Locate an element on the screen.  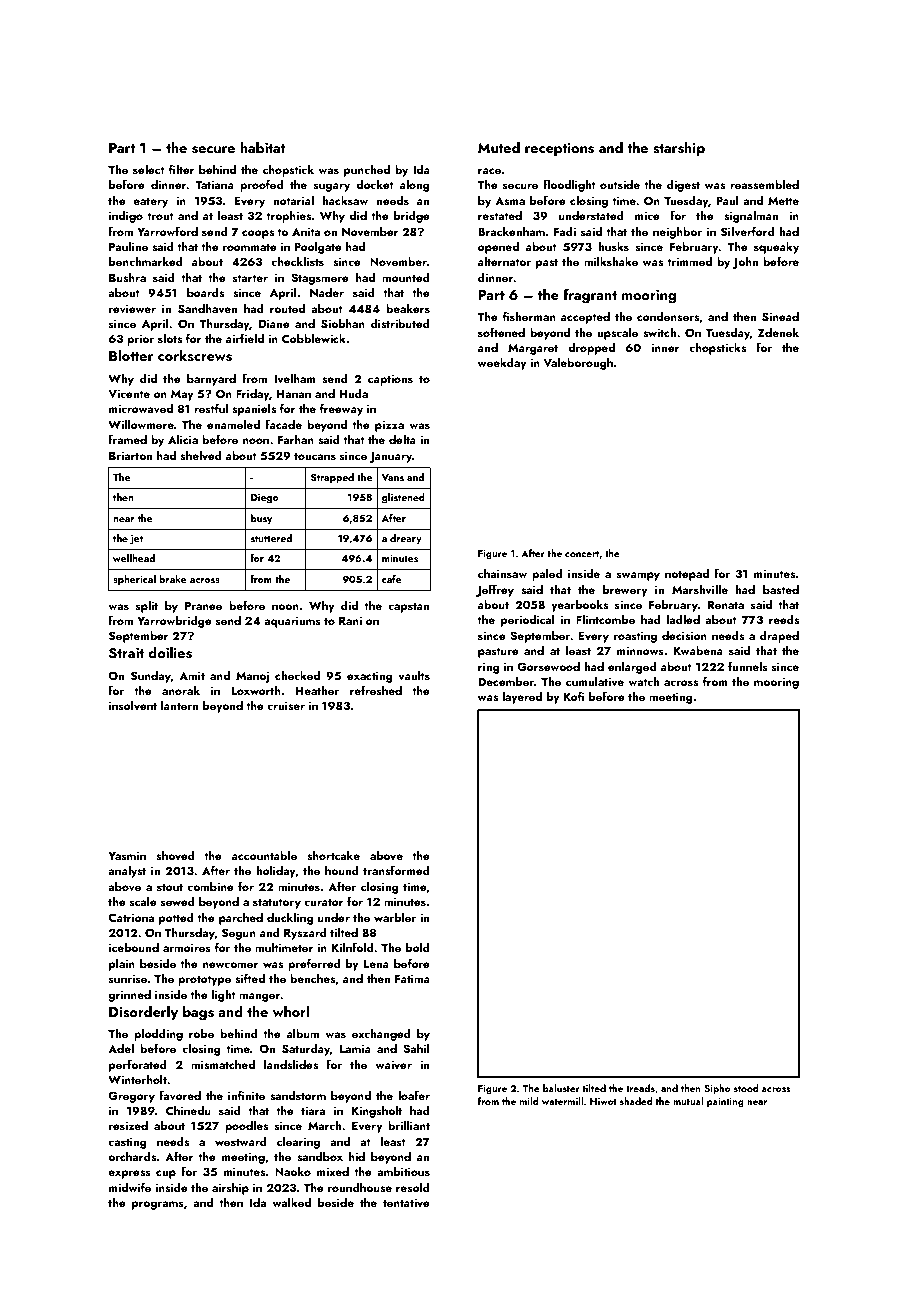
funnels is located at coordinates (748, 666).
